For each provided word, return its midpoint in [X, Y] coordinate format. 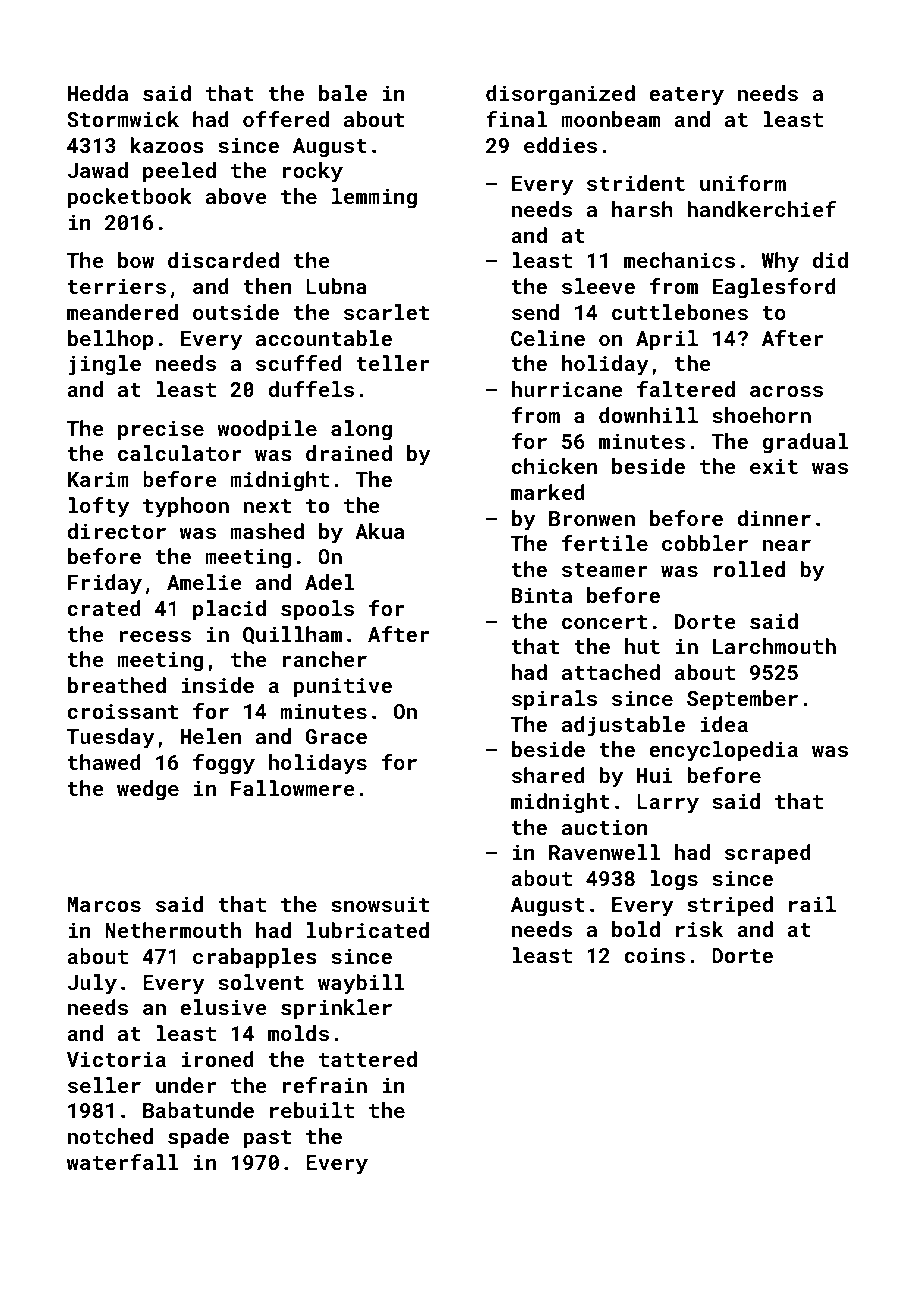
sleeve [598, 286]
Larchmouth [774, 646]
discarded [223, 260]
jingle [105, 365]
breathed [117, 685]
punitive [343, 687]
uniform [743, 183]
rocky [313, 172]
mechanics [679, 260]
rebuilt [312, 1110]
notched [110, 1136]
